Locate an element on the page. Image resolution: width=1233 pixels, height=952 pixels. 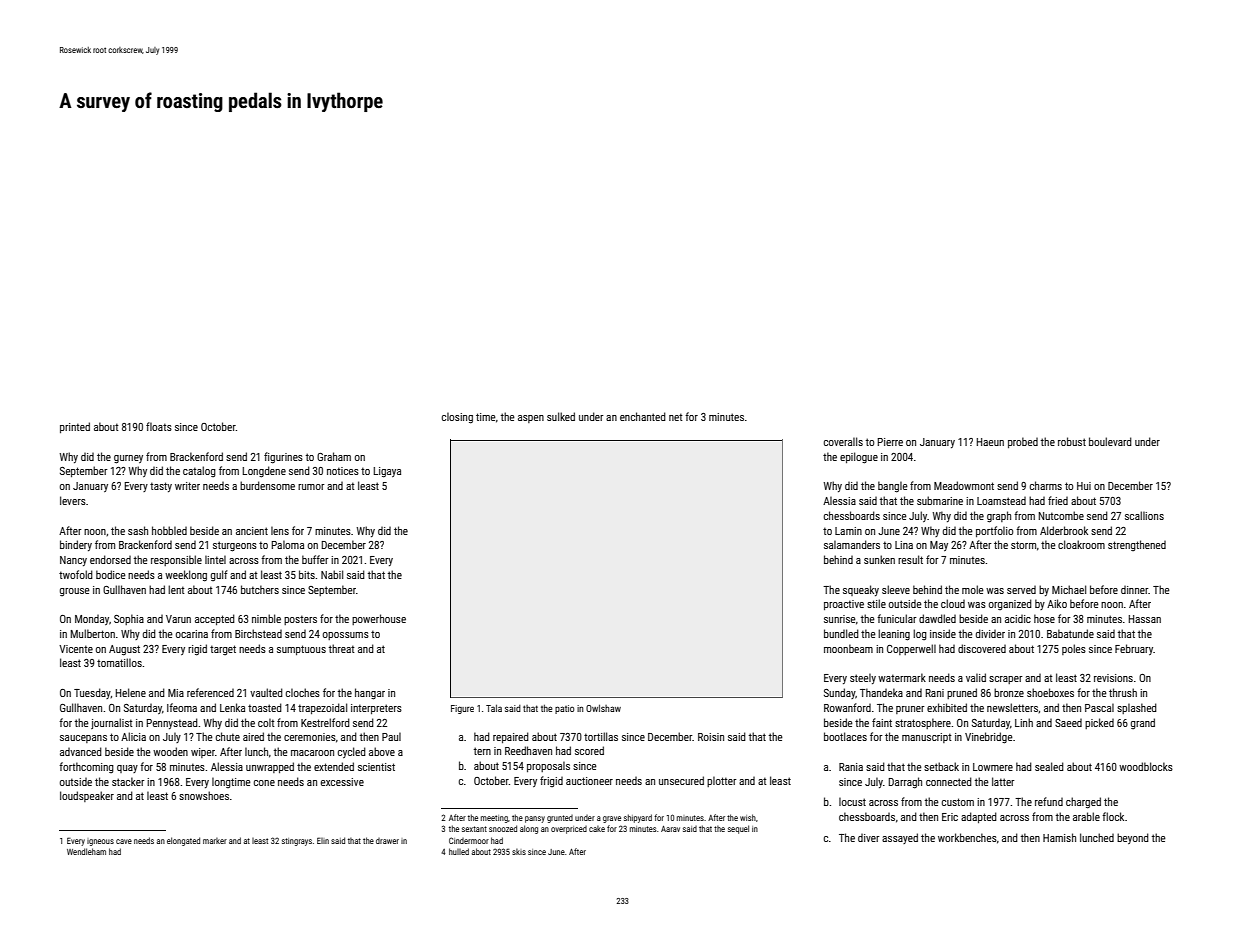
igneous is located at coordinates (100, 842).
